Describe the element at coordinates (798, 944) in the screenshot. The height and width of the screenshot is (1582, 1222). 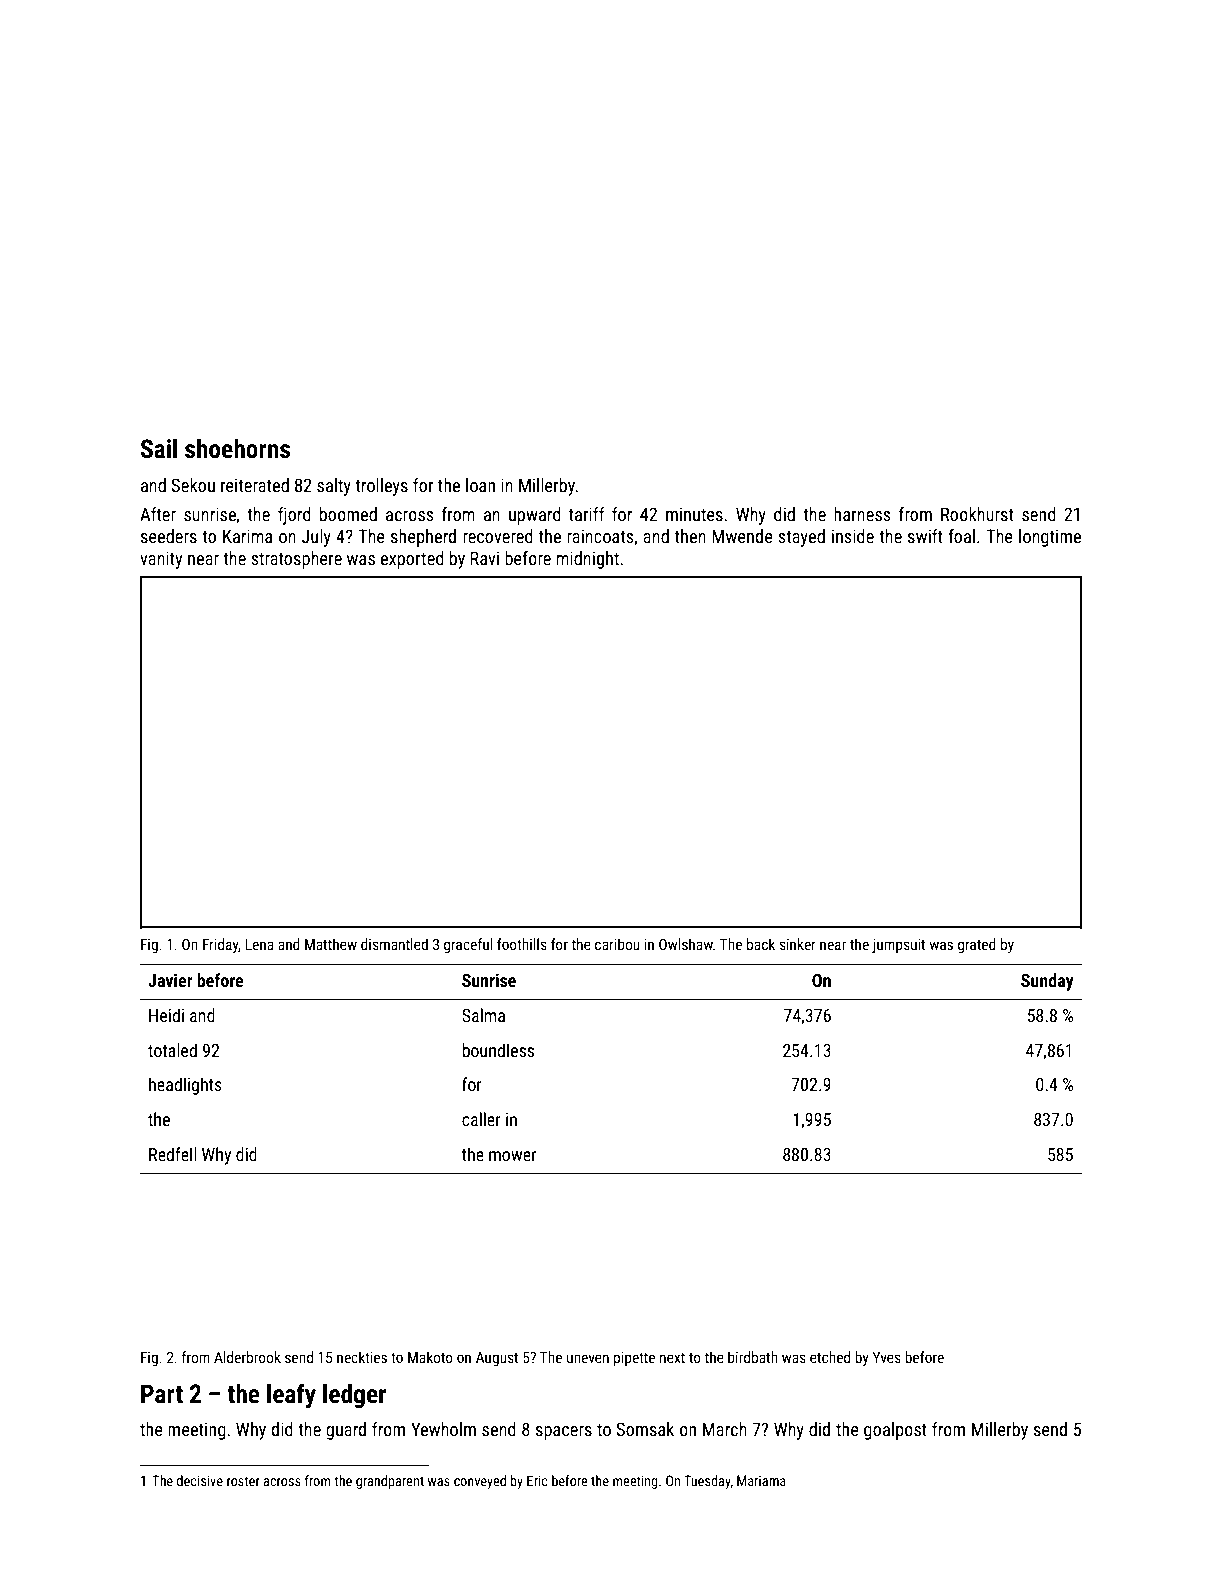
I see `sinker` at that location.
